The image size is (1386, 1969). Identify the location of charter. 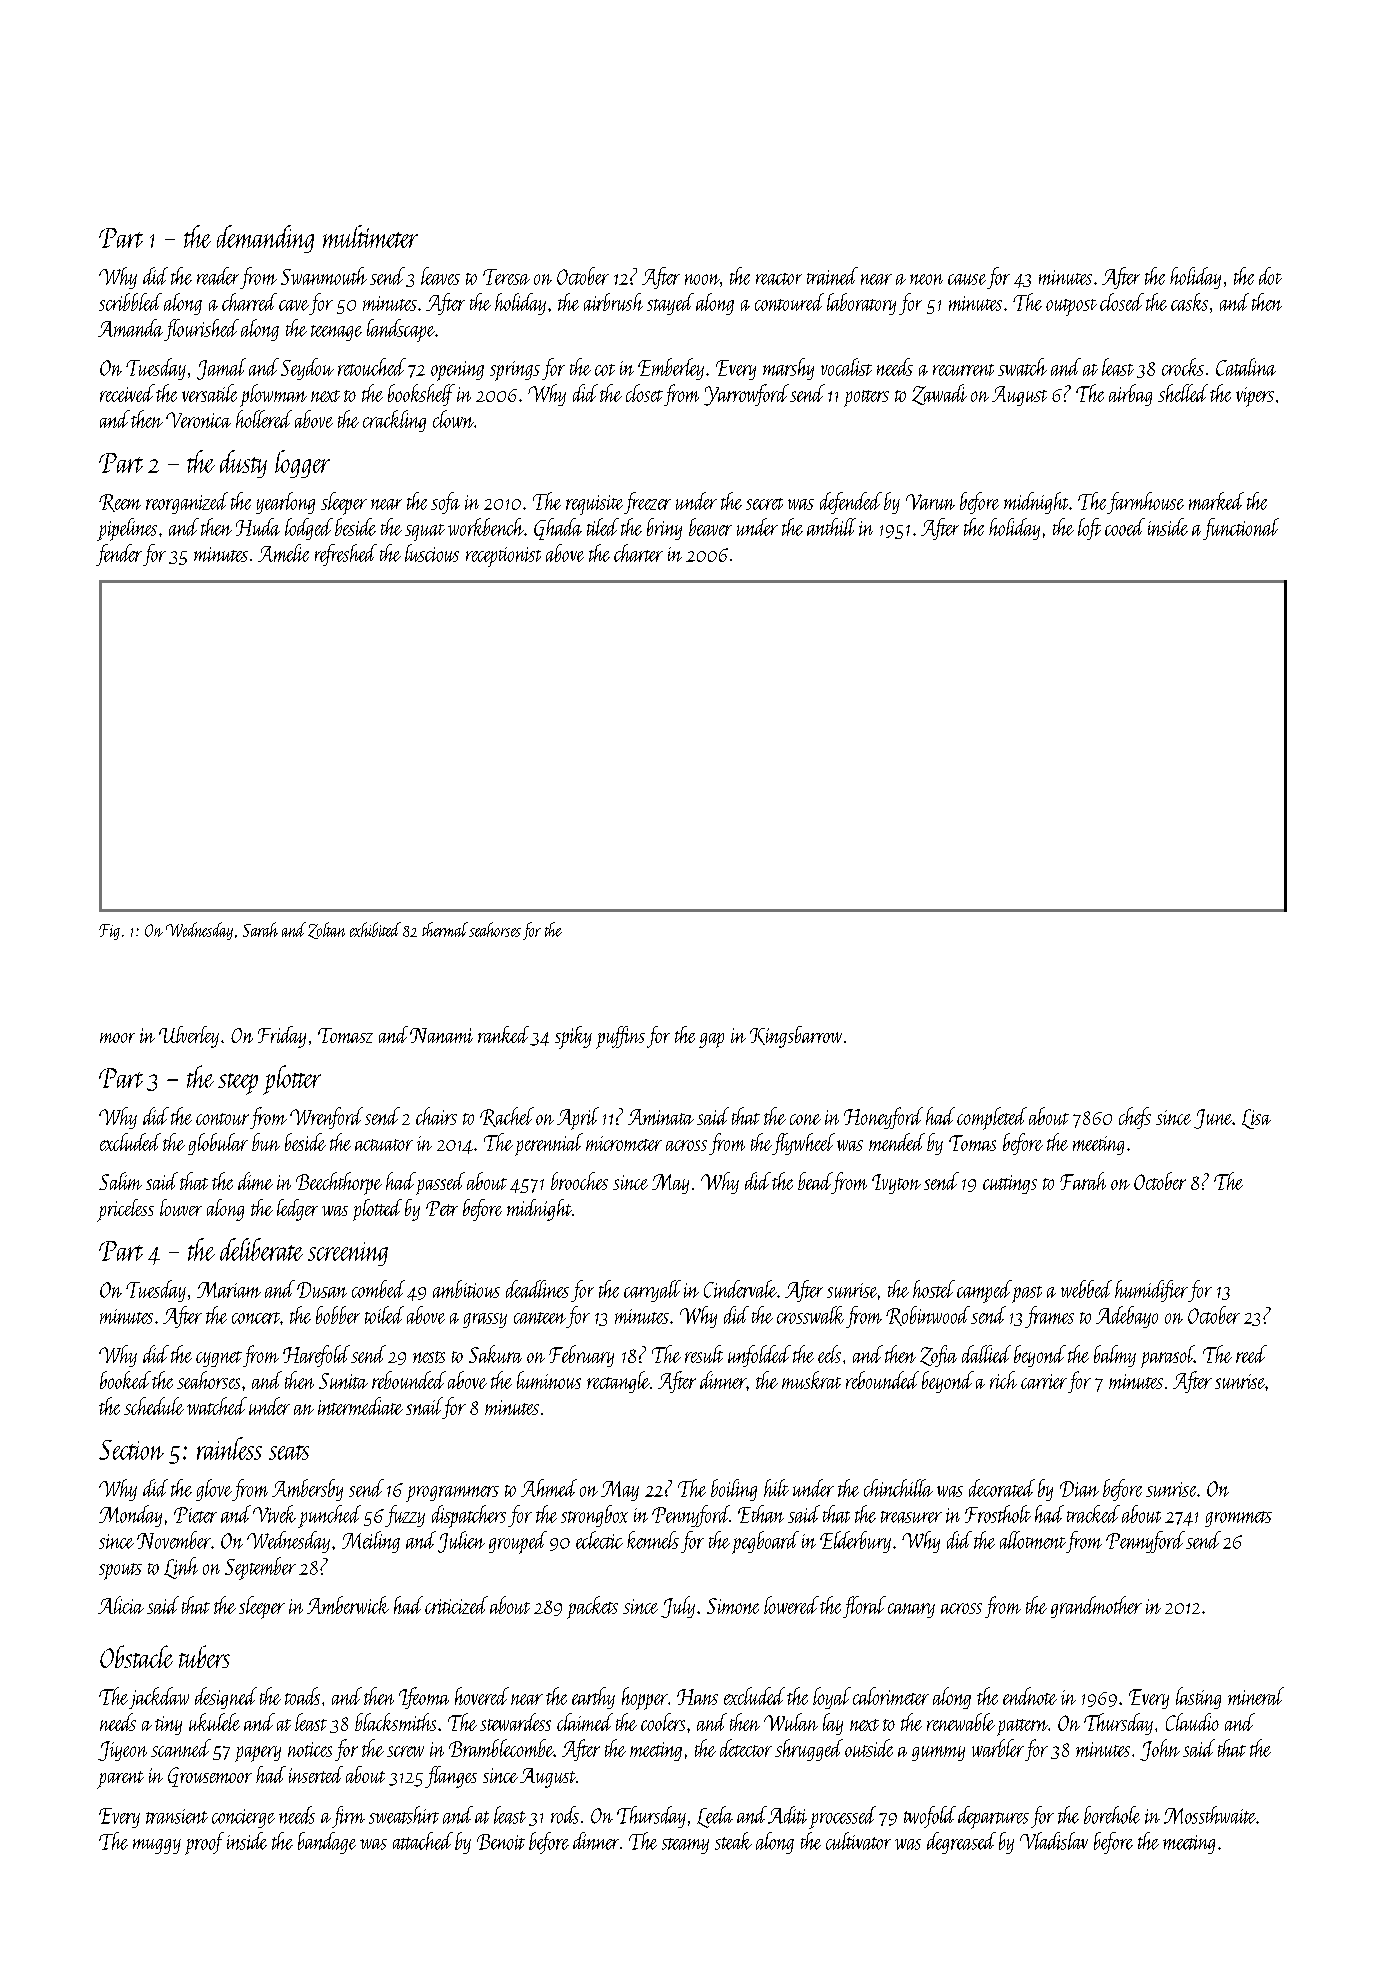
(638, 553).
